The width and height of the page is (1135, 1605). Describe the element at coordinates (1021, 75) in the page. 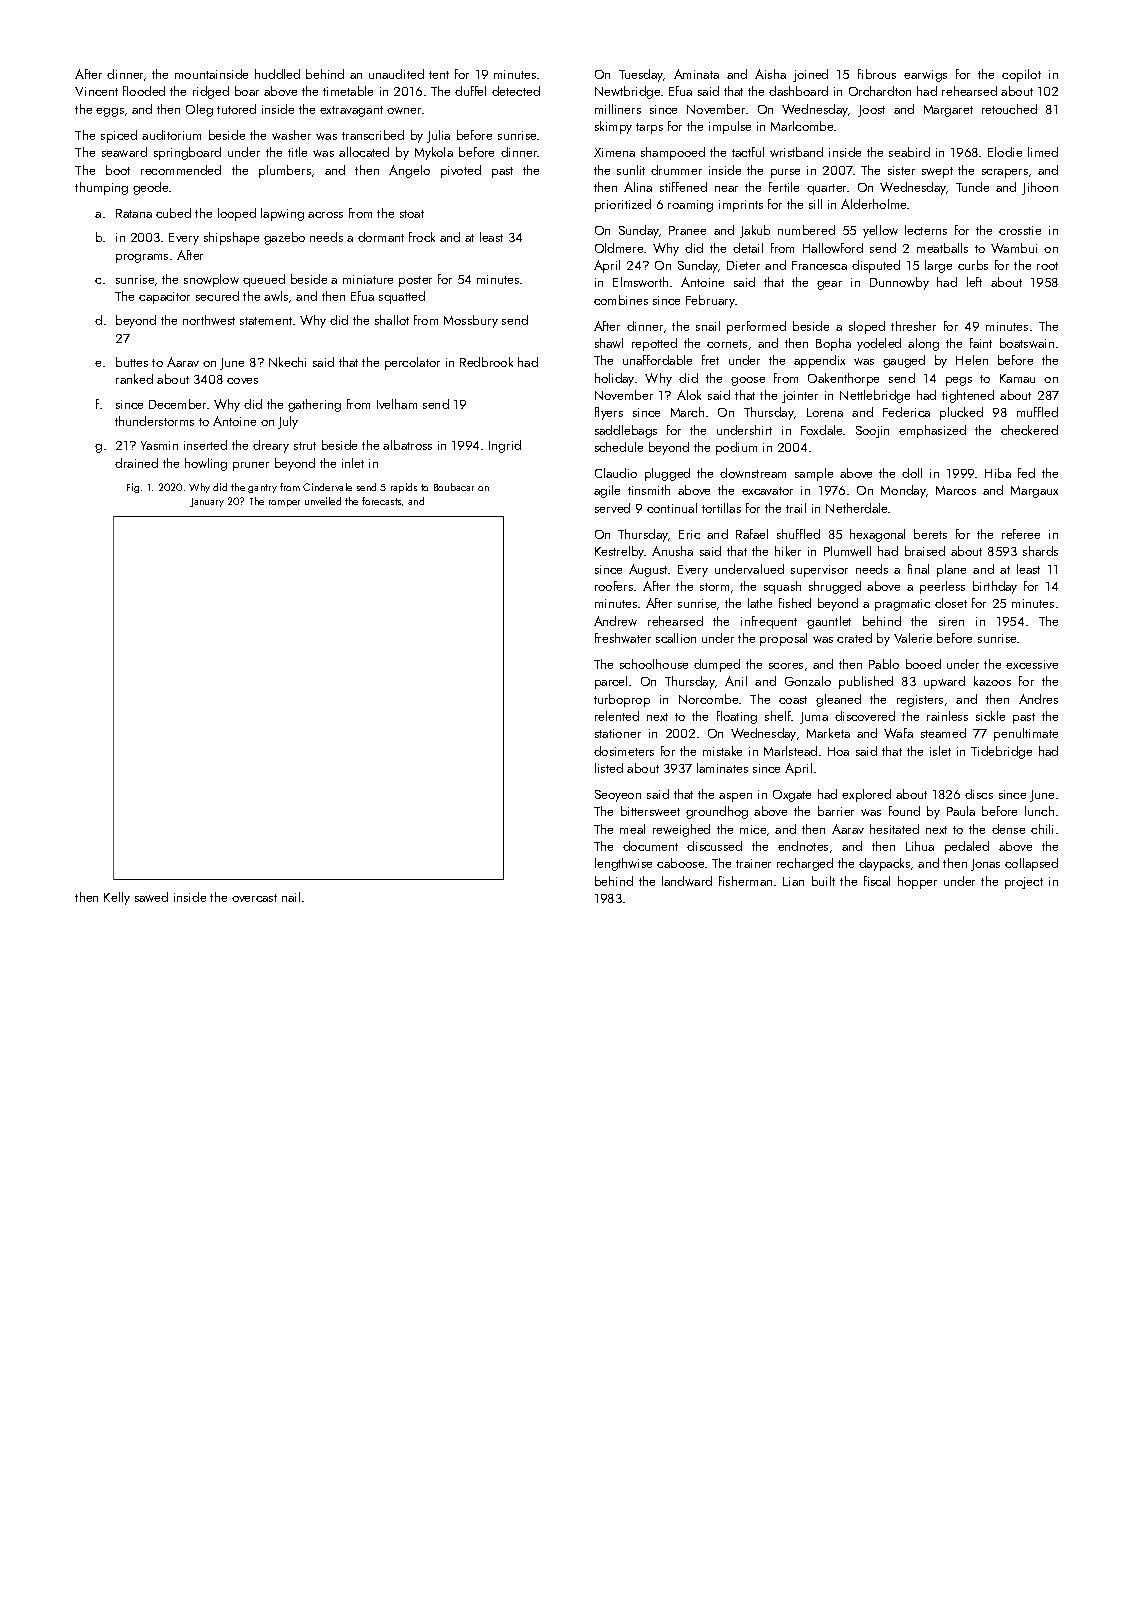

I see `copilot` at that location.
